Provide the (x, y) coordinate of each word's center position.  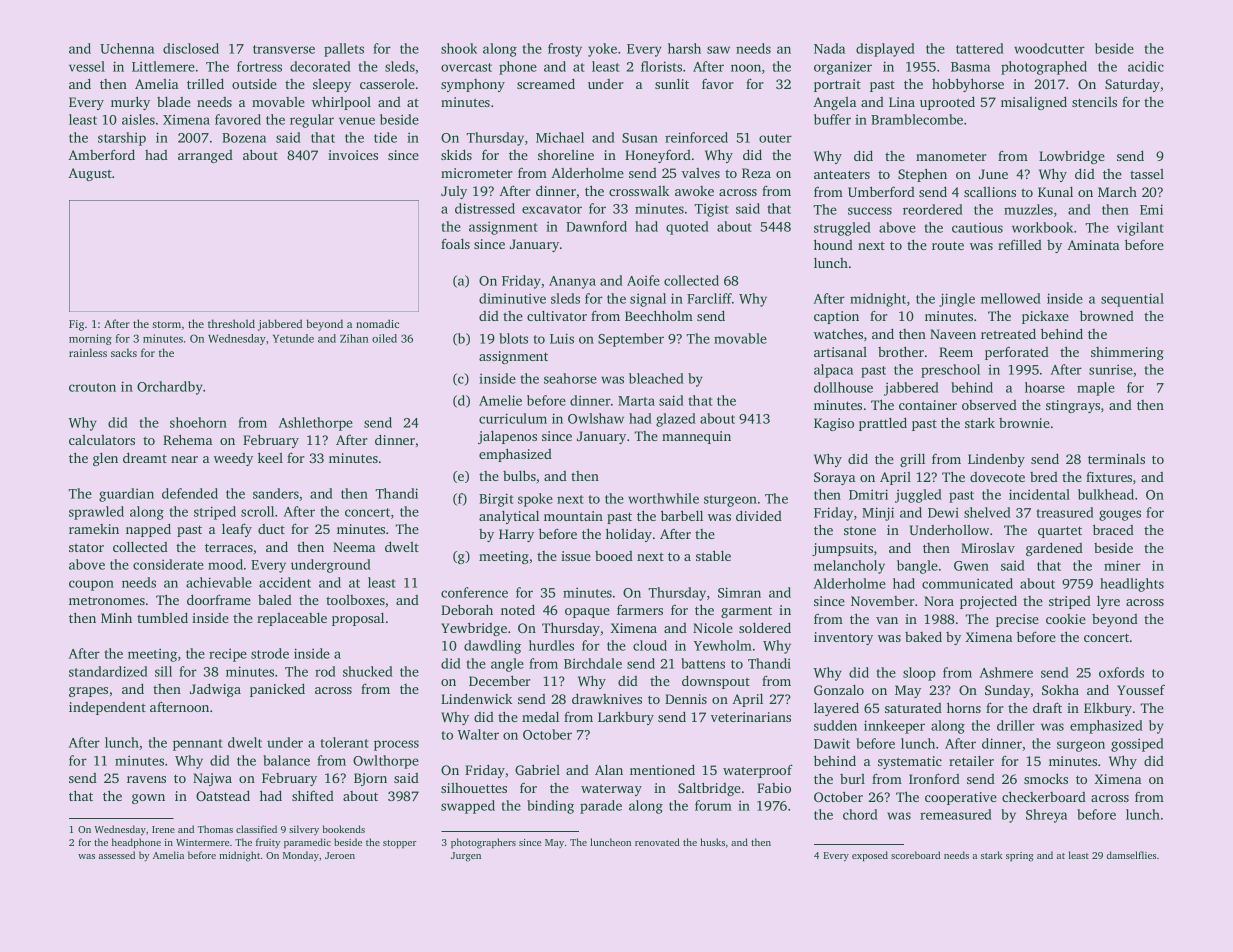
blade (174, 101)
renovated (657, 842)
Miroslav (988, 548)
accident (285, 582)
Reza (756, 173)
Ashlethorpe (316, 424)
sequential (1132, 300)
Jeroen (340, 855)
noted (518, 609)
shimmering (1127, 353)
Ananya (572, 282)
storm (167, 324)
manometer (951, 156)
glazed (676, 420)
